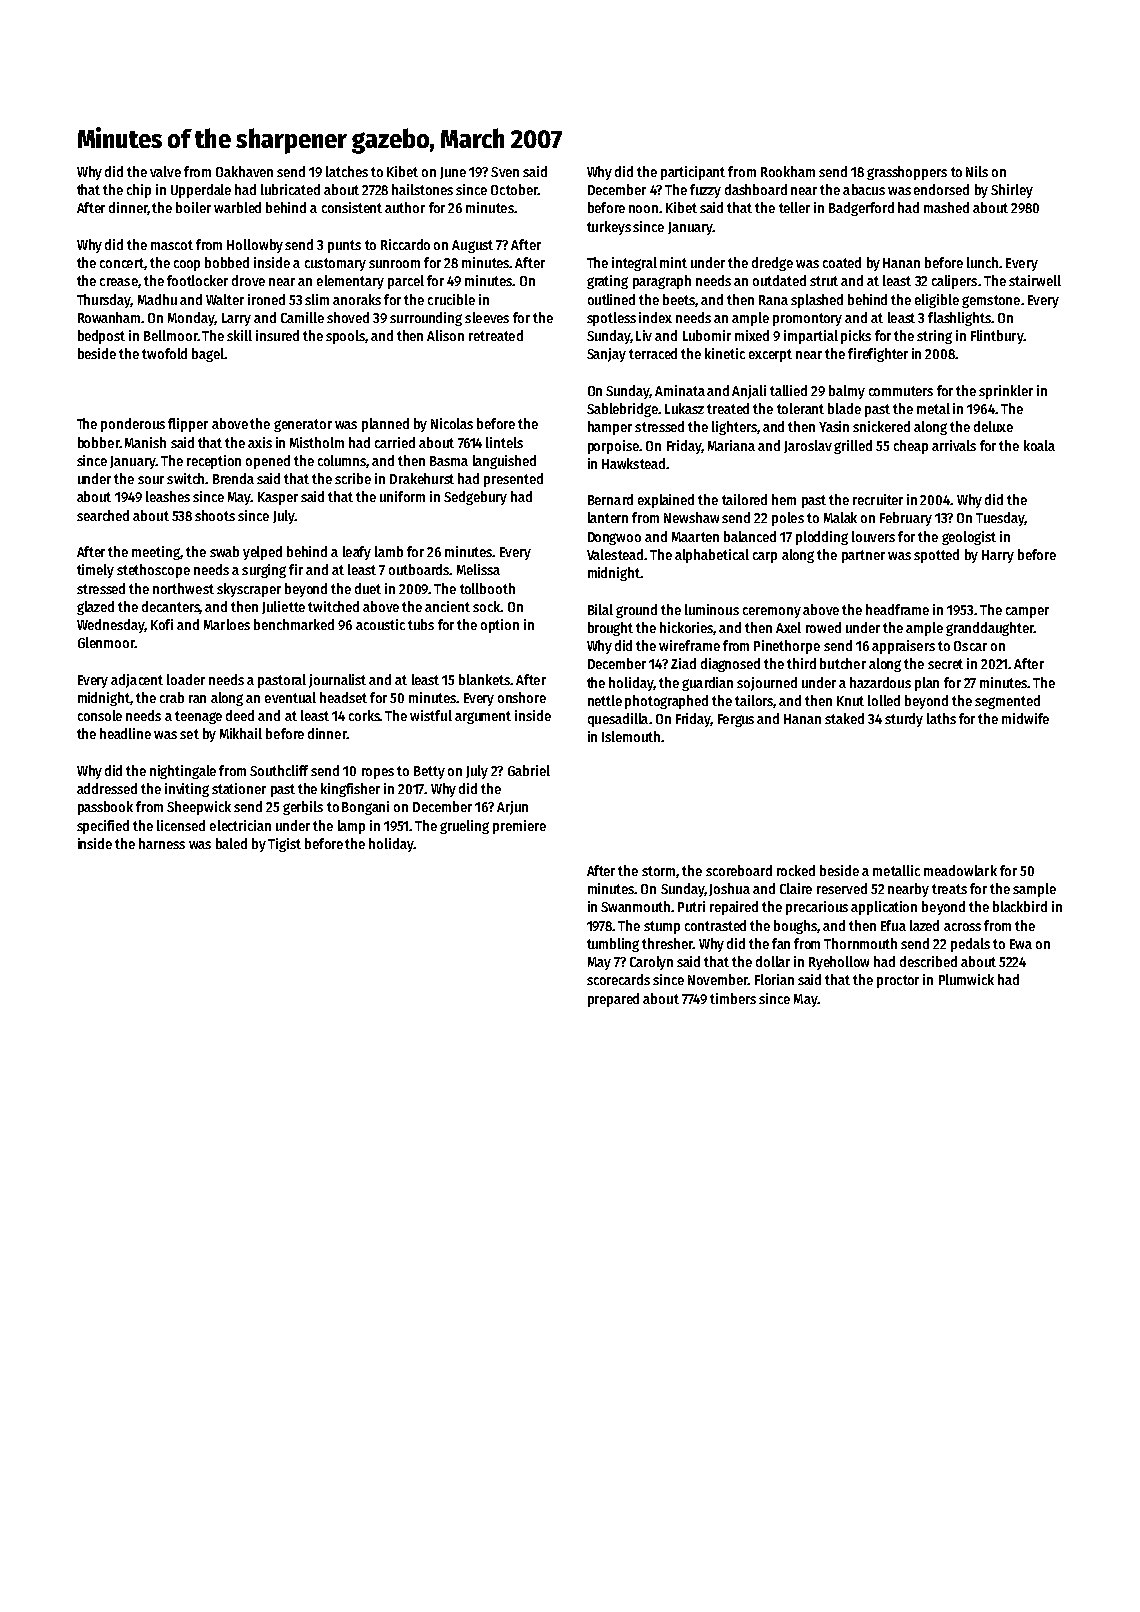 This screenshot has width=1140, height=1612. I want to click on brought, so click(610, 629).
